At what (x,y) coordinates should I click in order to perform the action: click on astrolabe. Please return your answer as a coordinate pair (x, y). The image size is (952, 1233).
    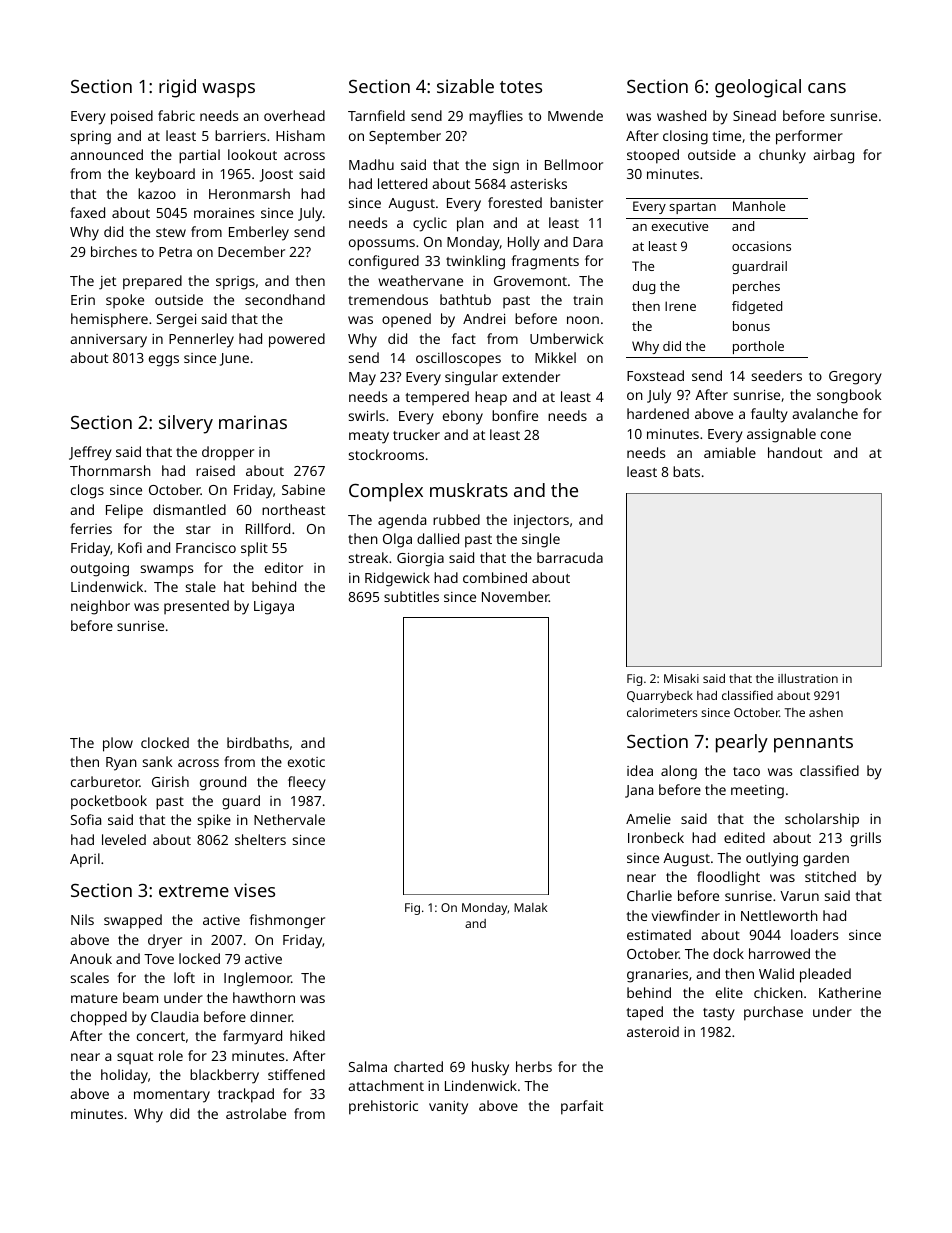
    Looking at the image, I should click on (256, 1113).
